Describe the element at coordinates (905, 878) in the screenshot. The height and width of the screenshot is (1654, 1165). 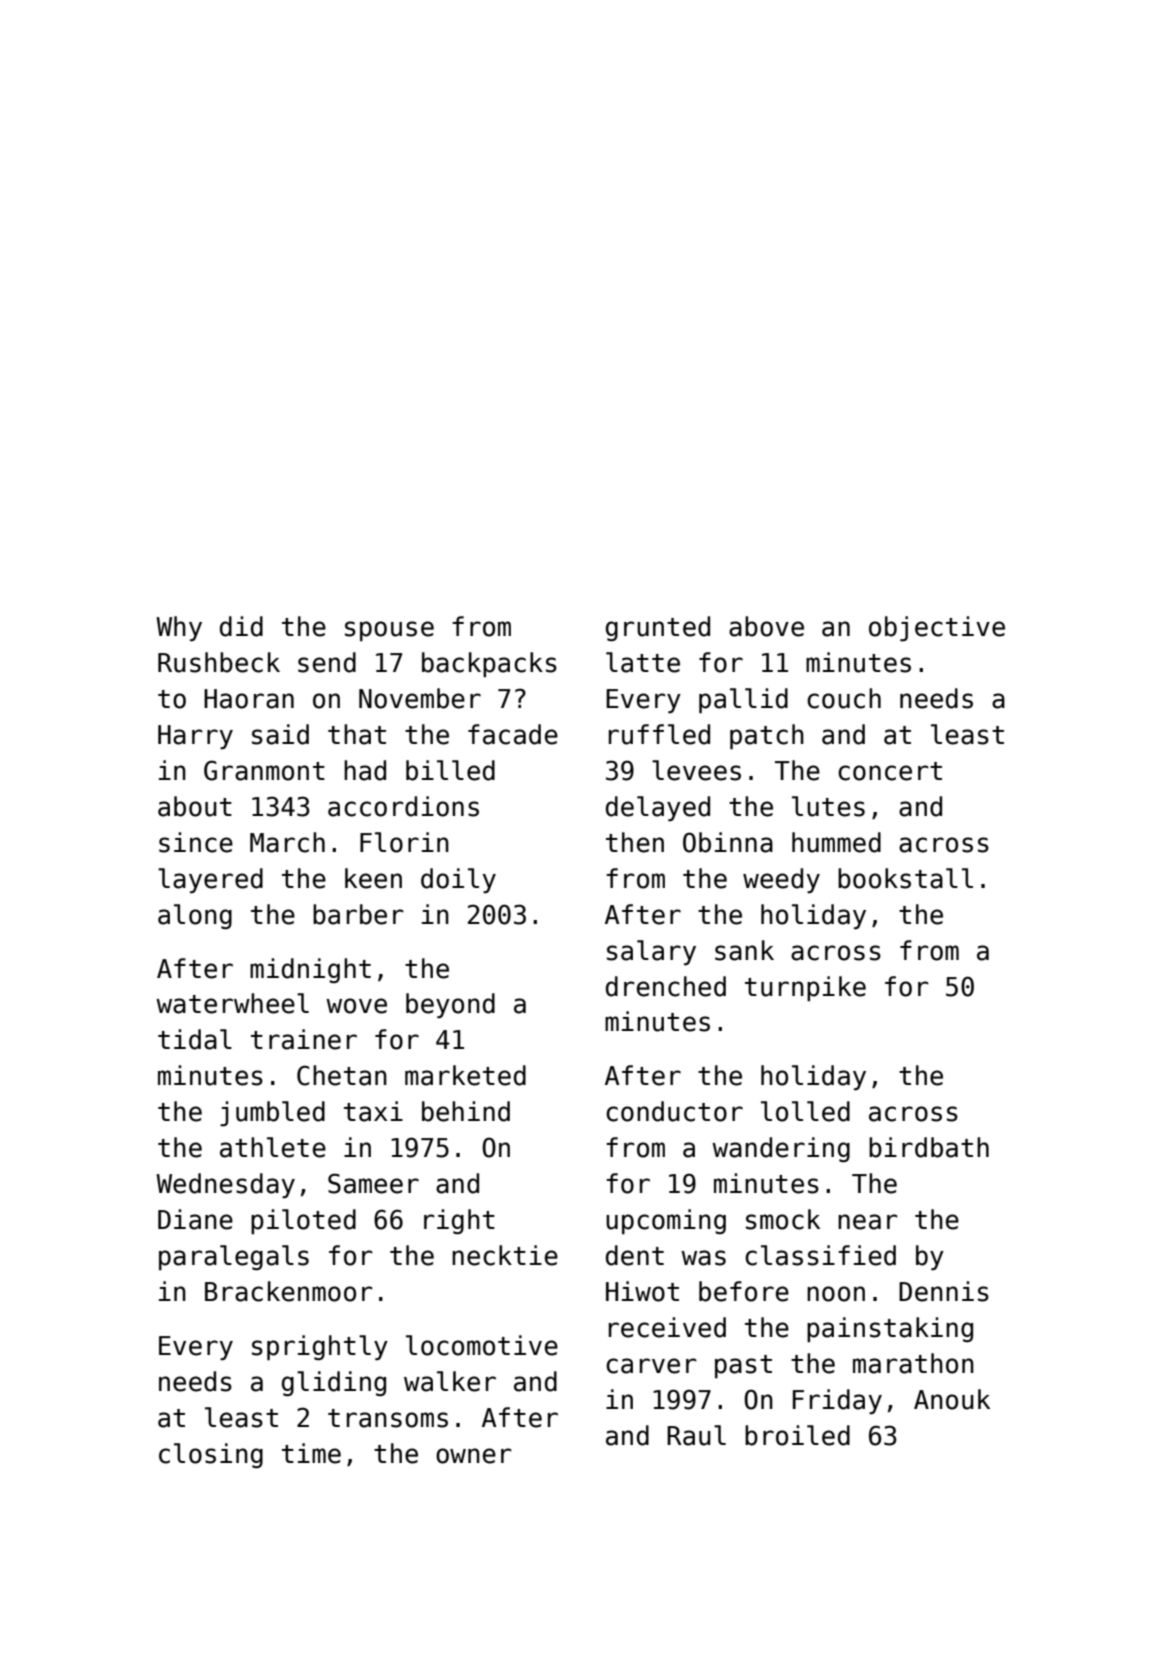
I see `bookstall` at that location.
